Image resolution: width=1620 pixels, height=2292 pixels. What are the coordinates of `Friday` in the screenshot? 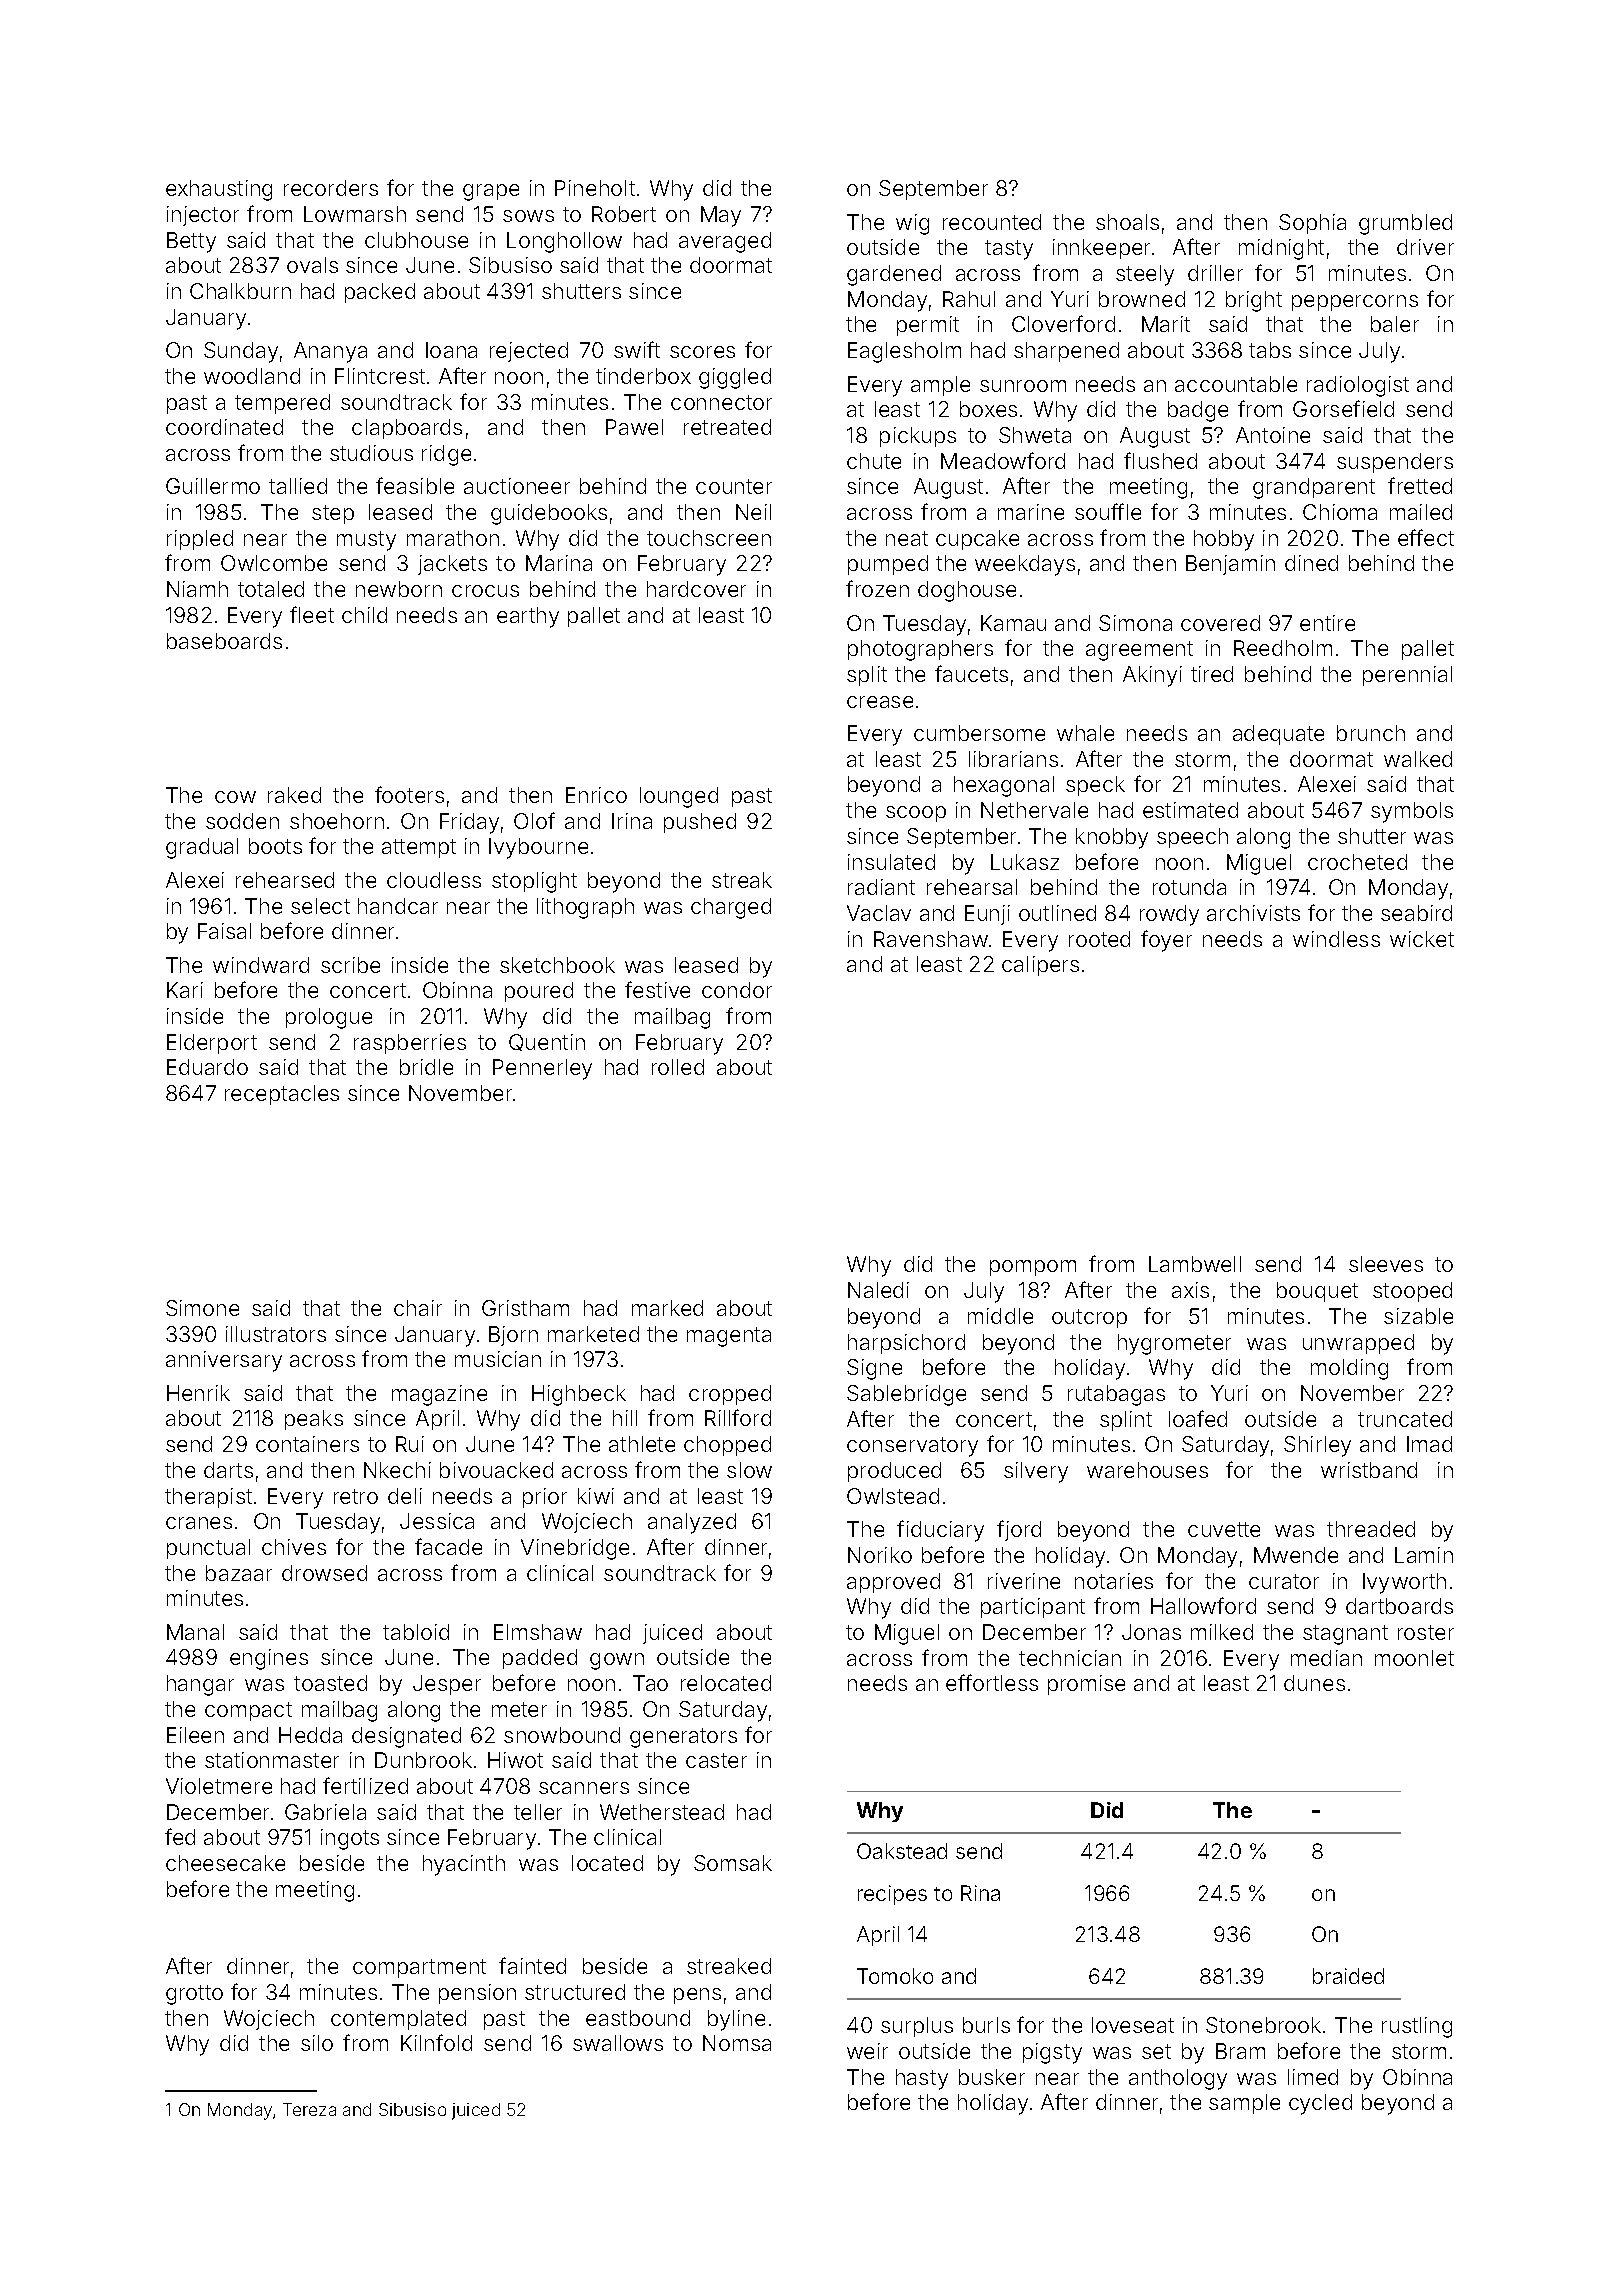 It's located at (469, 823).
